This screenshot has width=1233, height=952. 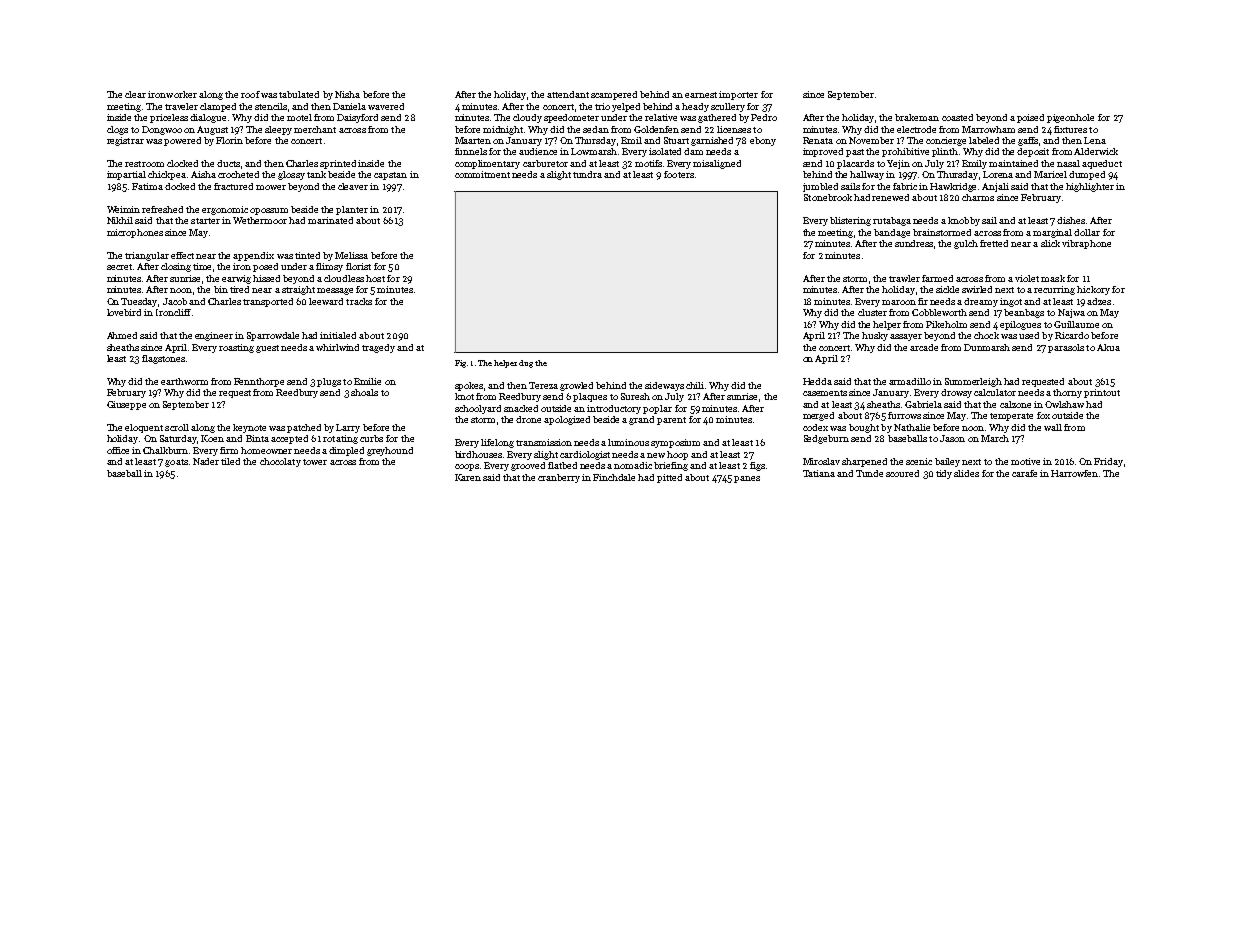 I want to click on dug, so click(x=526, y=364).
